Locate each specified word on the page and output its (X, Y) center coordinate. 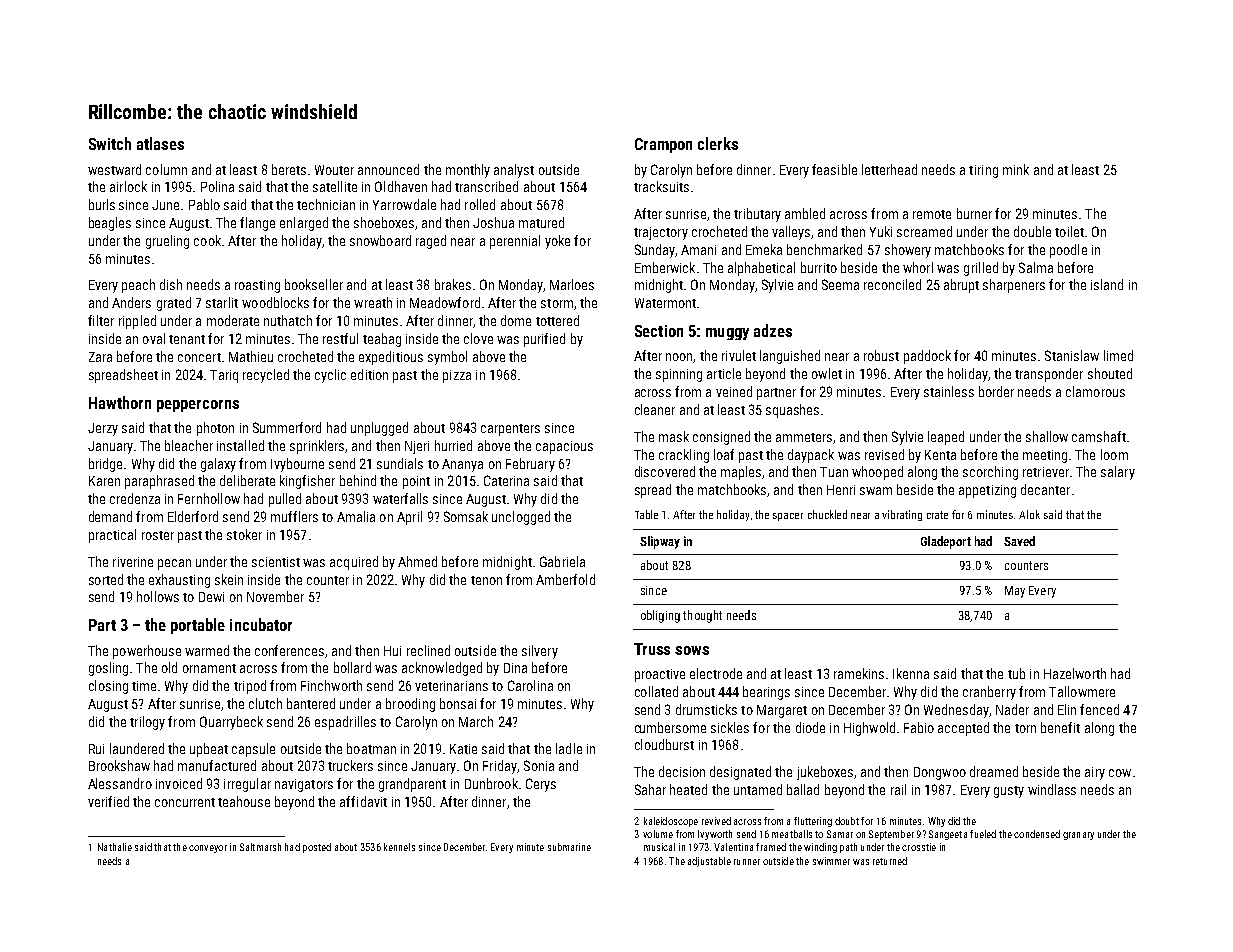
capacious (564, 447)
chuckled (827, 514)
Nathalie (115, 847)
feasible (834, 169)
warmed (207, 650)
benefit (1060, 727)
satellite (335, 186)
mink (1016, 169)
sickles (730, 727)
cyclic (330, 376)
